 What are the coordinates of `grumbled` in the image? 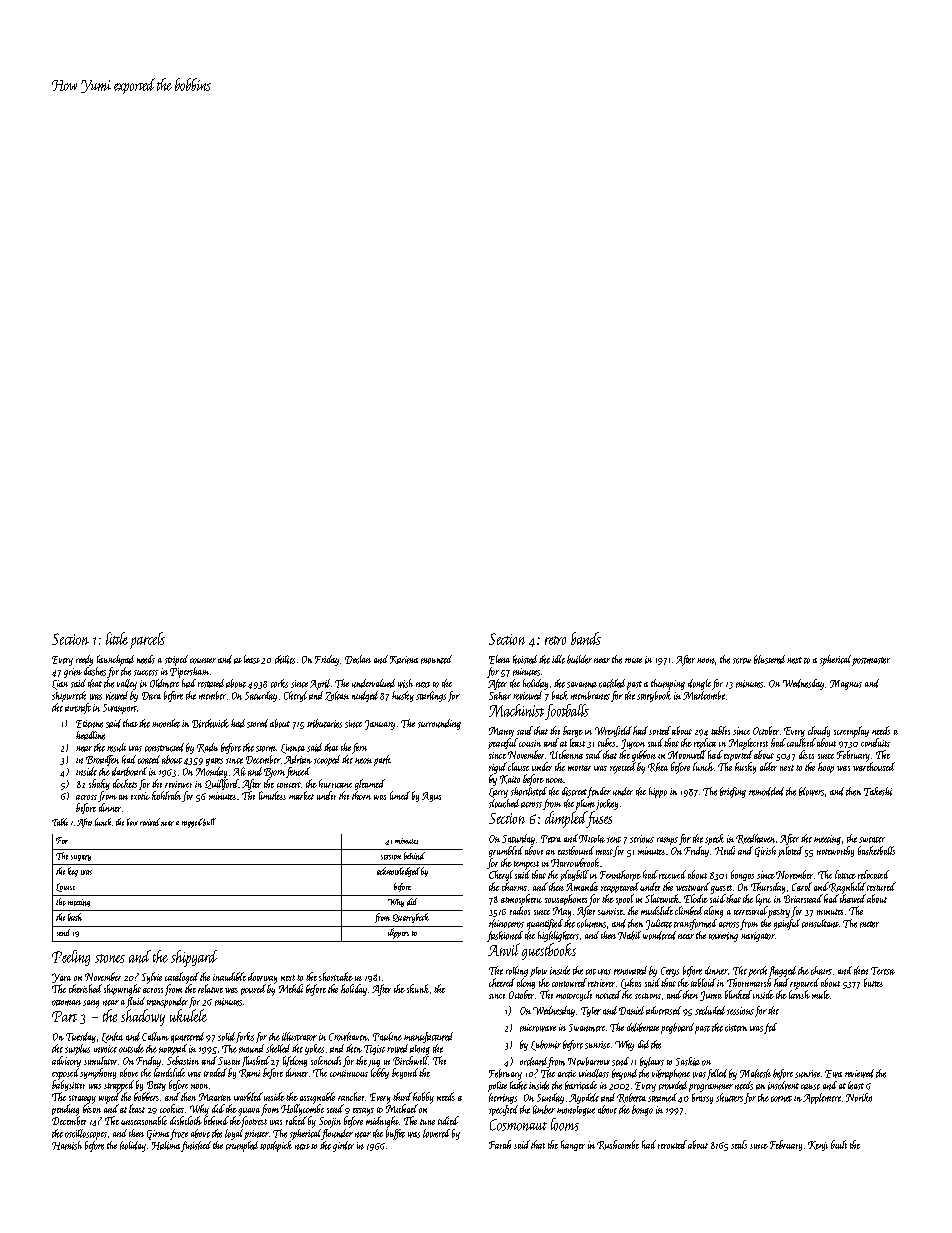 It's located at (506, 851).
